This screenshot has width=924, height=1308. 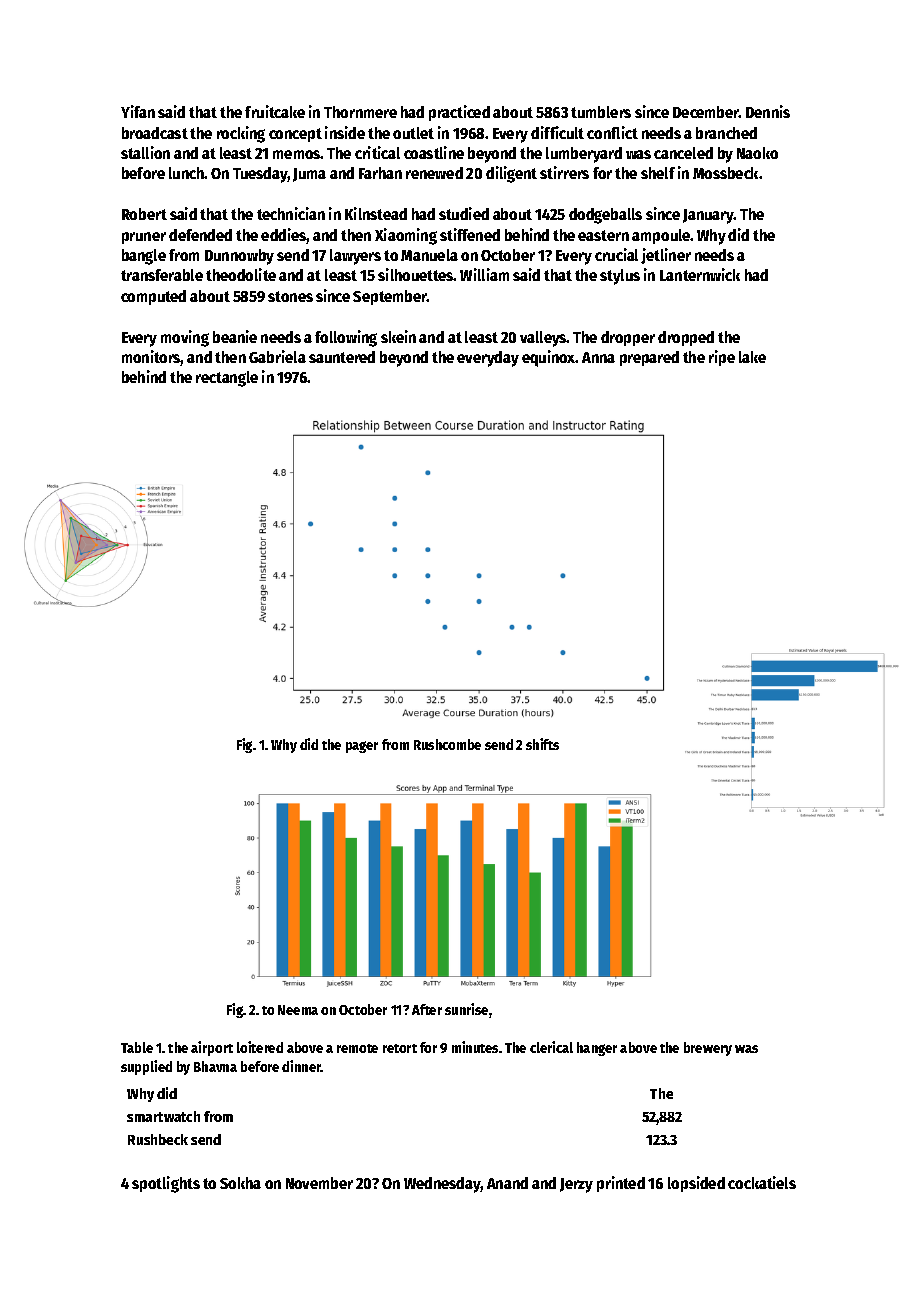 What do you see at coordinates (621, 1184) in the screenshot?
I see `printed` at bounding box center [621, 1184].
